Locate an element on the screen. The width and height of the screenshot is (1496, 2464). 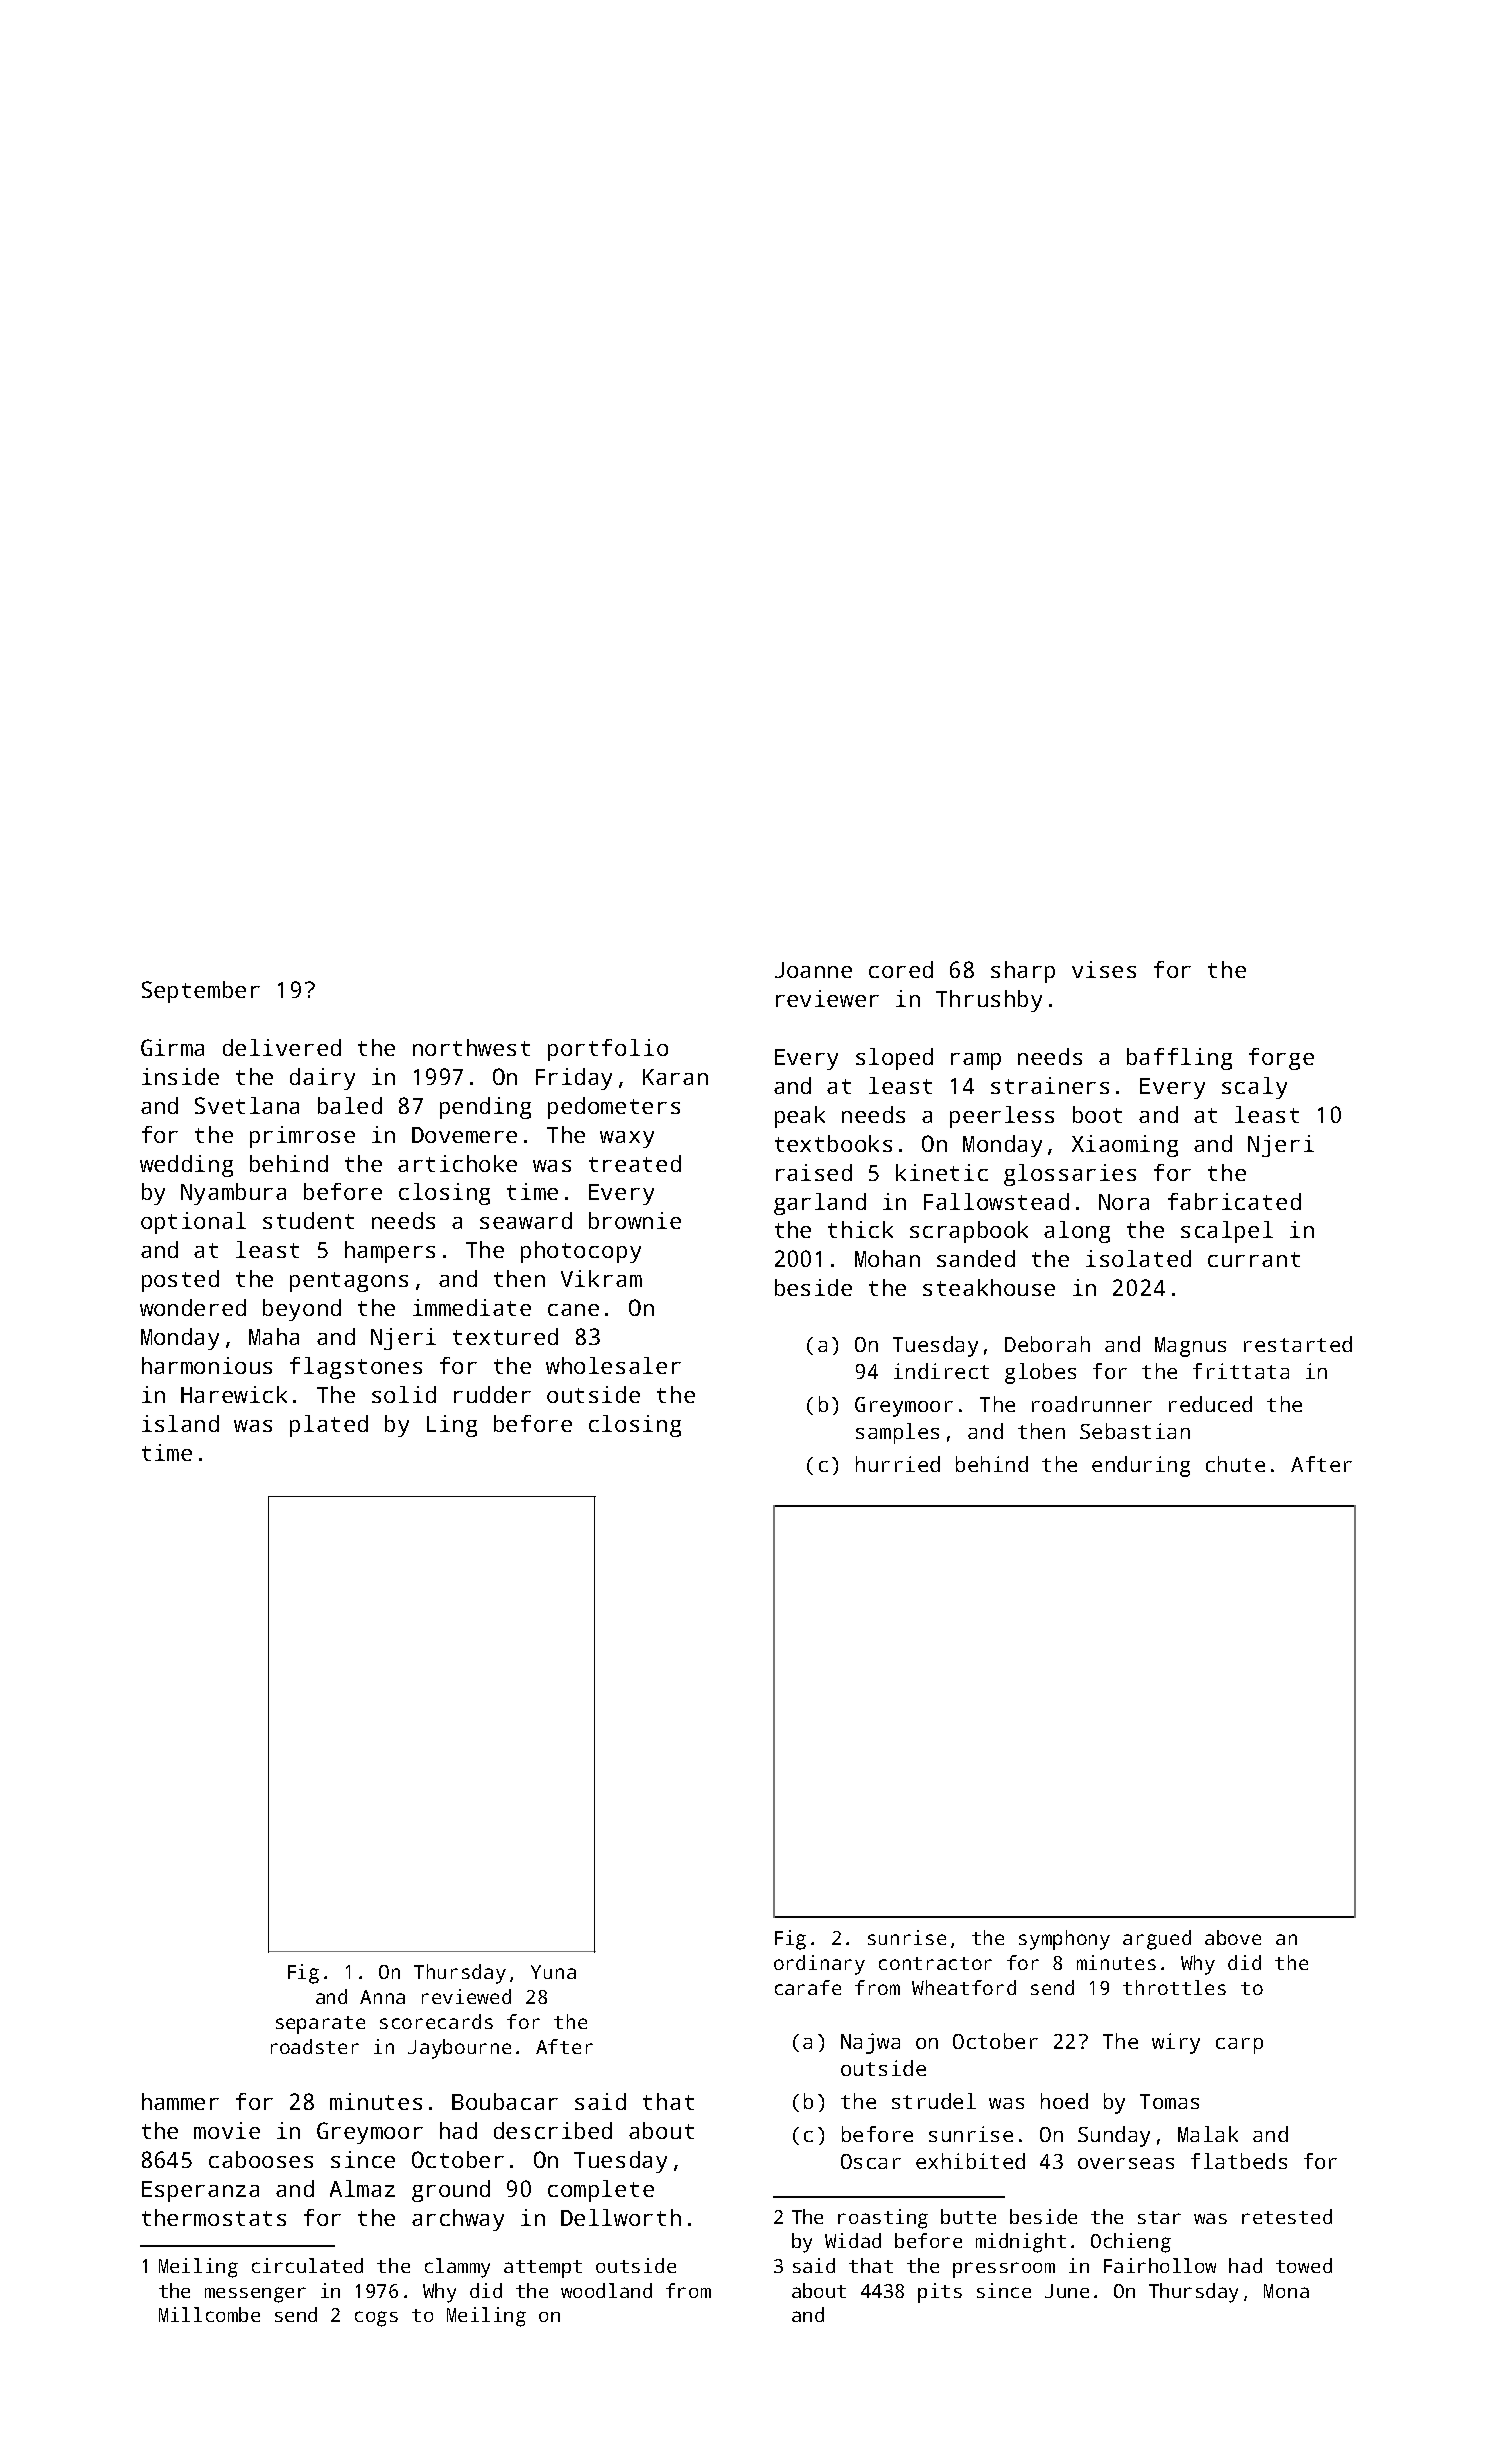
plated is located at coordinates (329, 1426).
